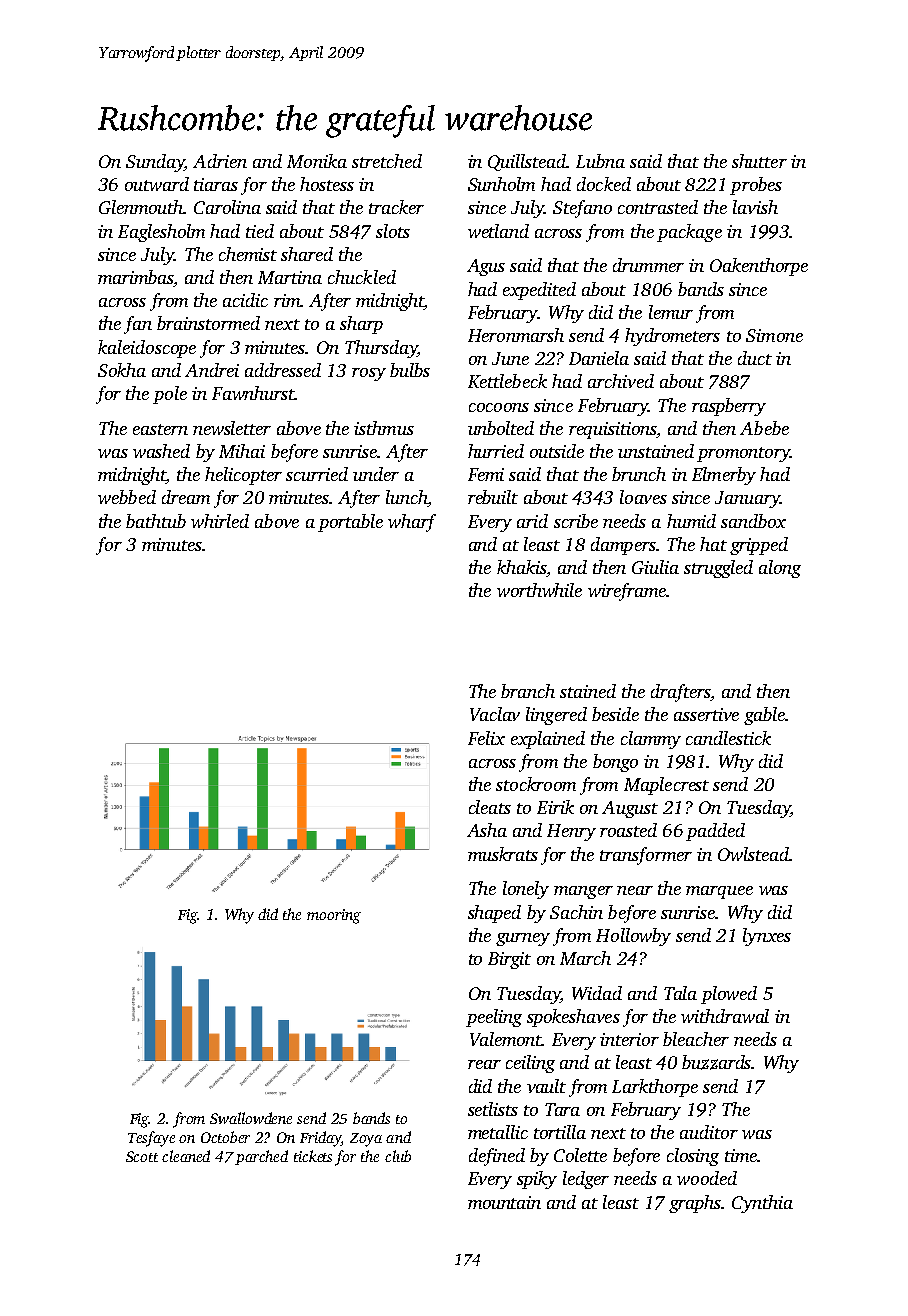  What do you see at coordinates (261, 1157) in the image?
I see `parched` at bounding box center [261, 1157].
